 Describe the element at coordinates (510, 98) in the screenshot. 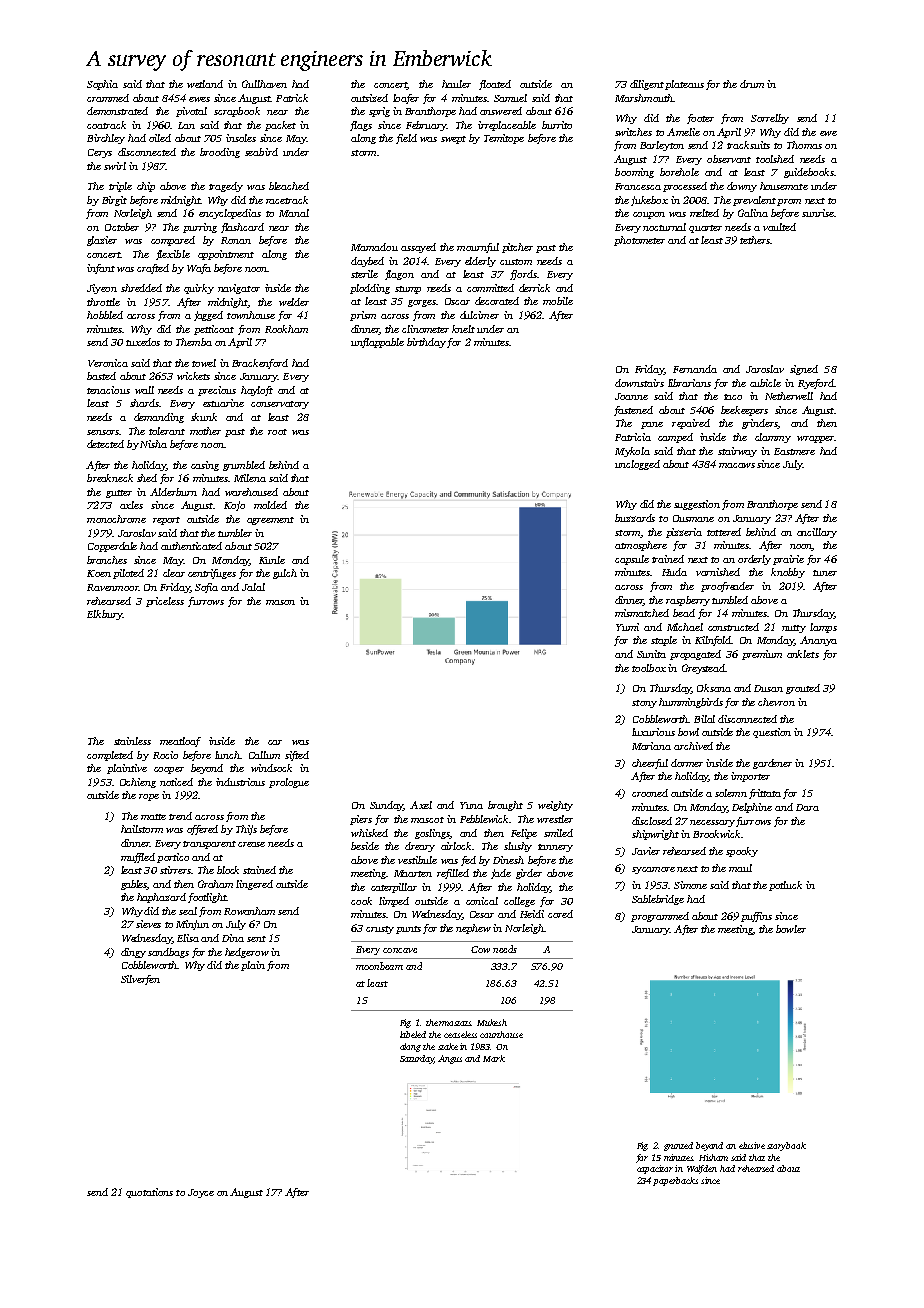

I see `Samuel` at that location.
